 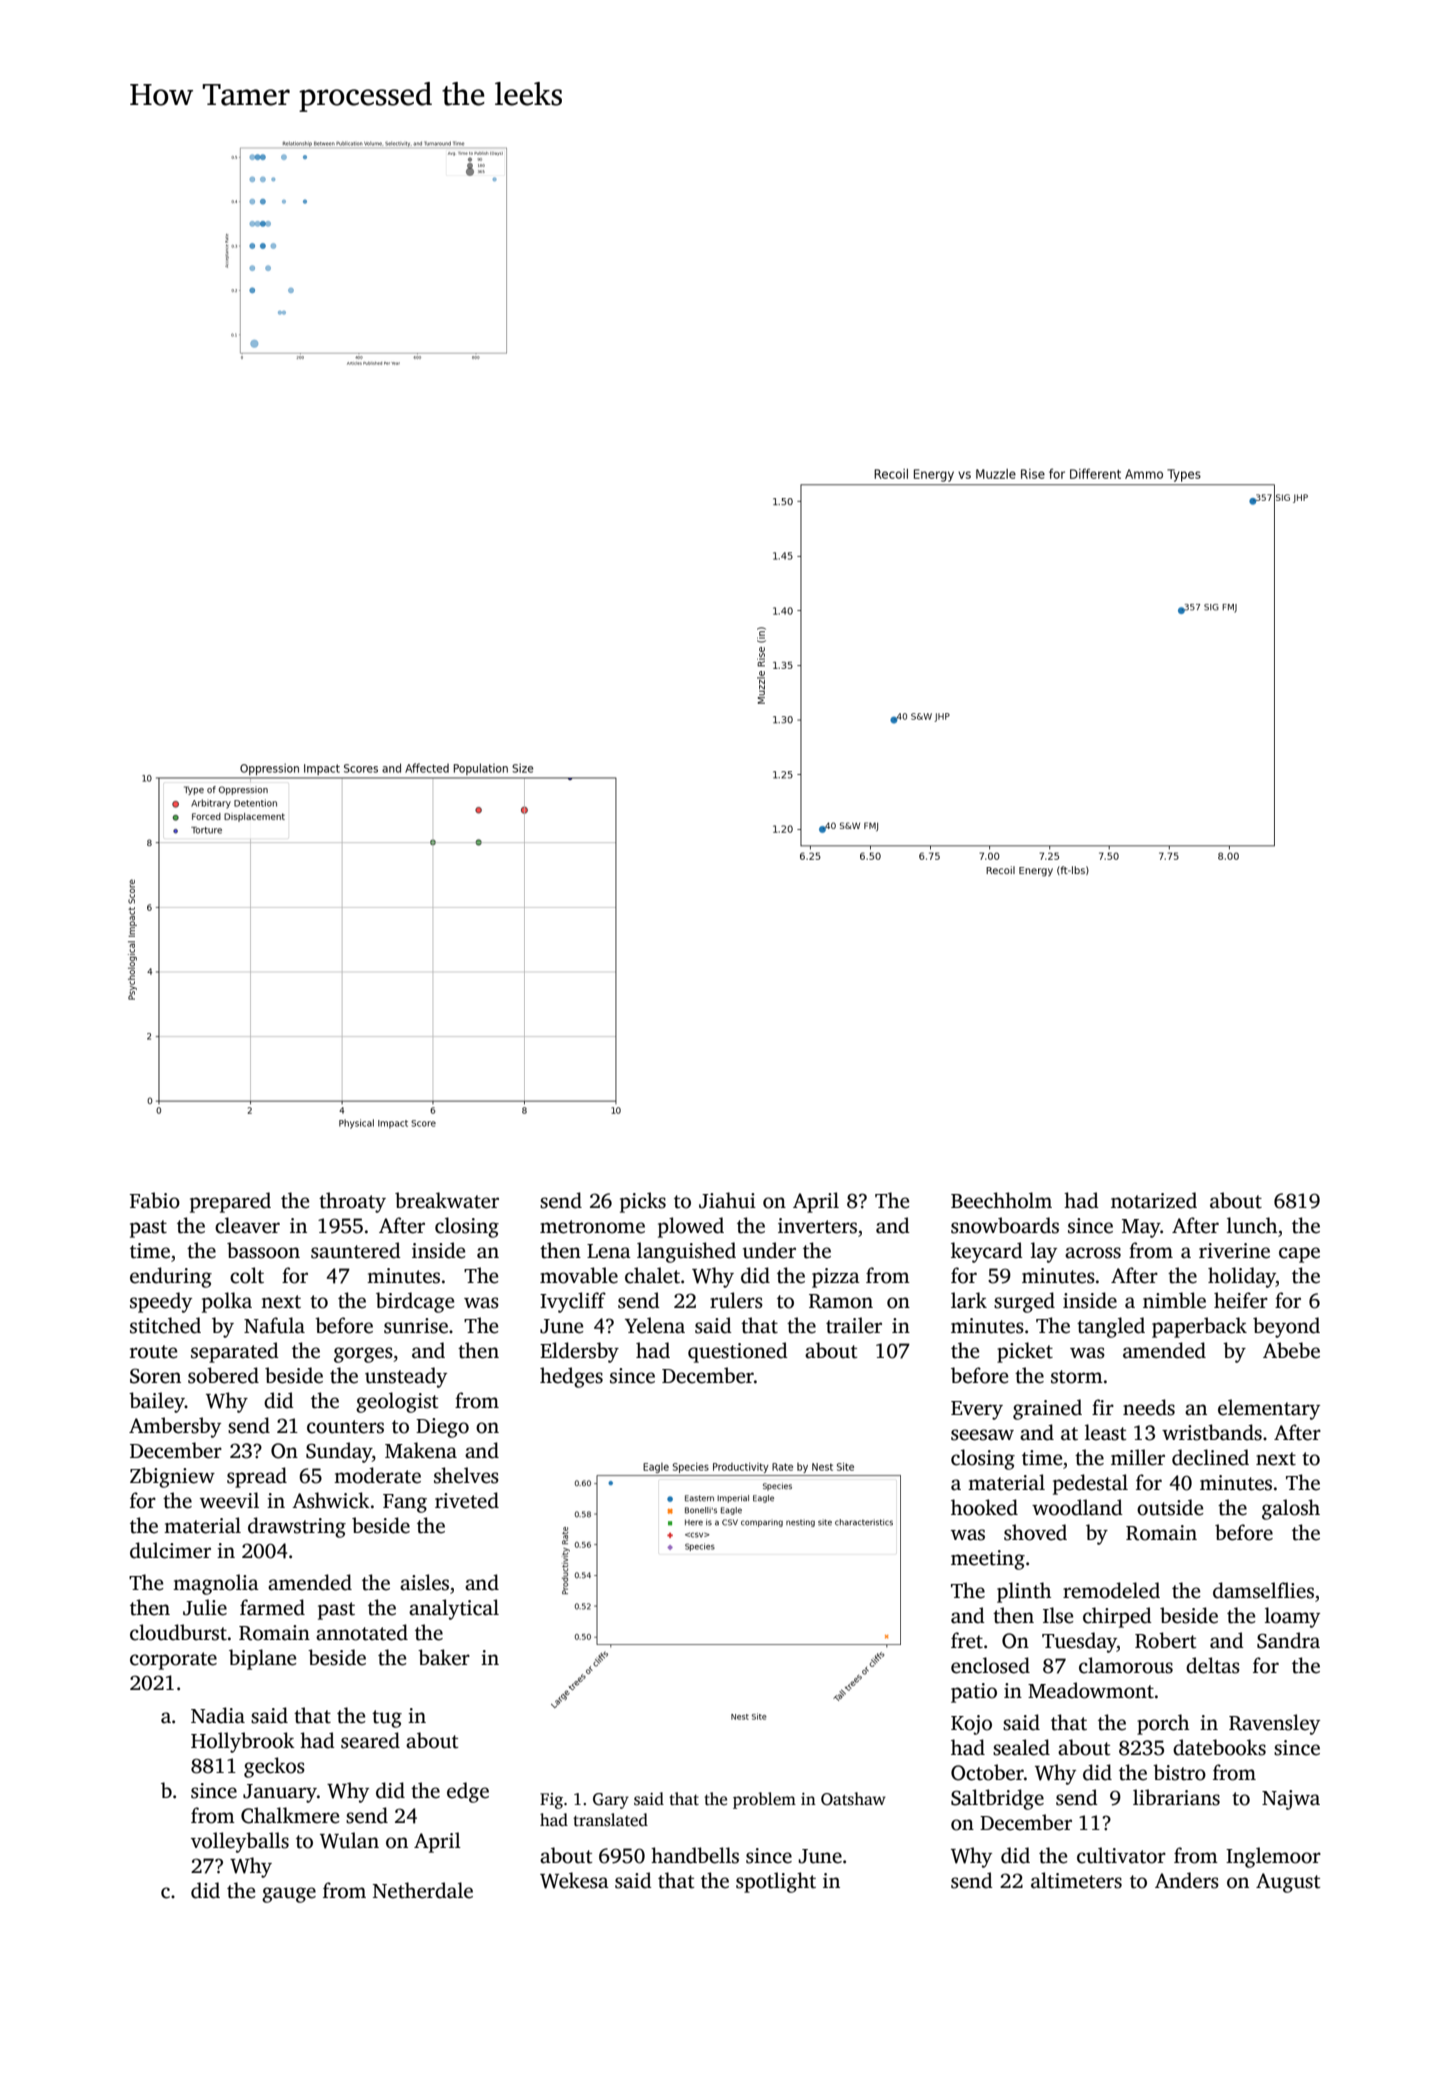 I want to click on riveted, so click(x=467, y=1500).
